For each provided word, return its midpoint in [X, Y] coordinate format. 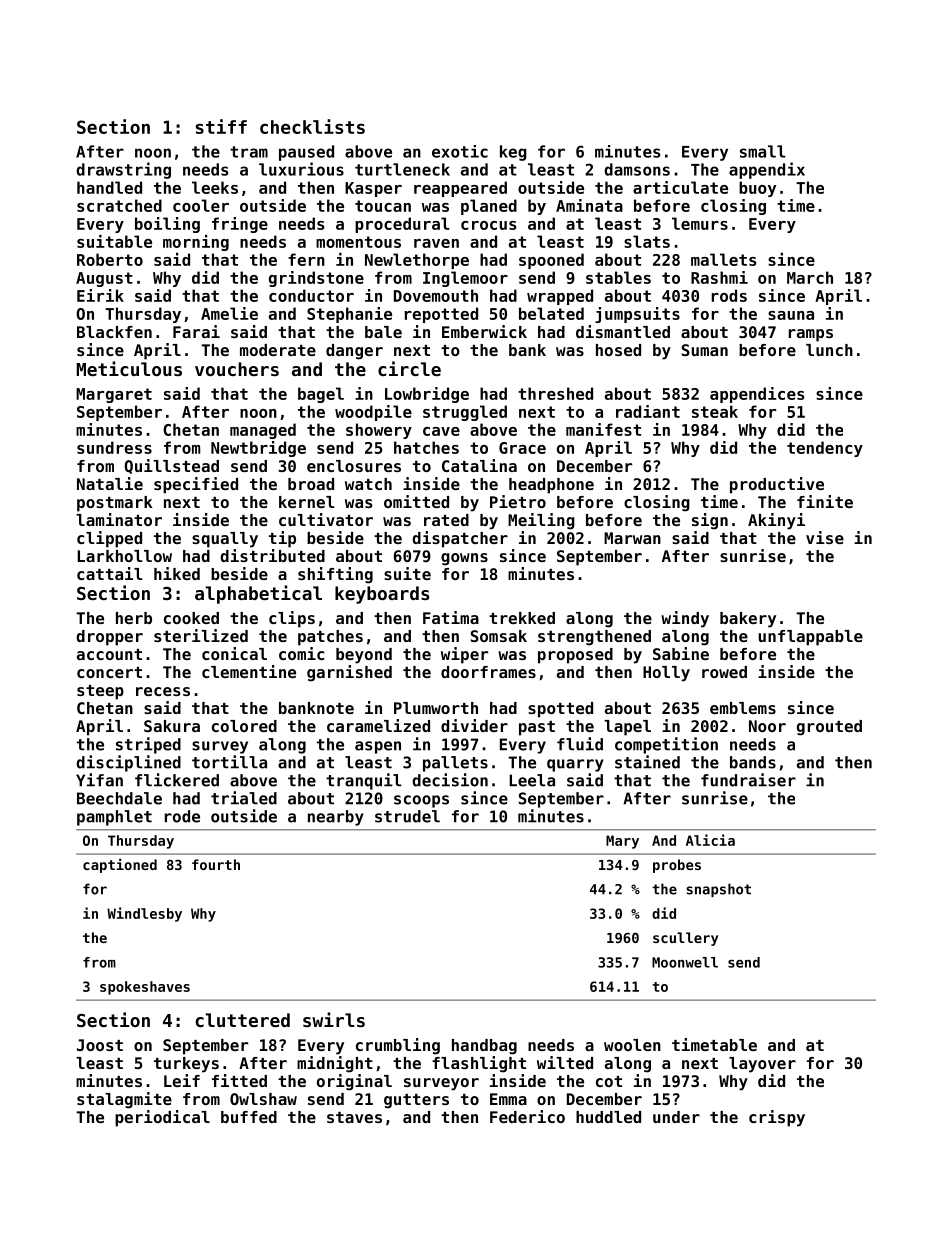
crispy [777, 1118]
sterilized [201, 635]
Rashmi [719, 277]
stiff [221, 126]
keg [513, 153]
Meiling [541, 521]
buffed [249, 1117]
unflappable [810, 638]
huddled [608, 1117]
